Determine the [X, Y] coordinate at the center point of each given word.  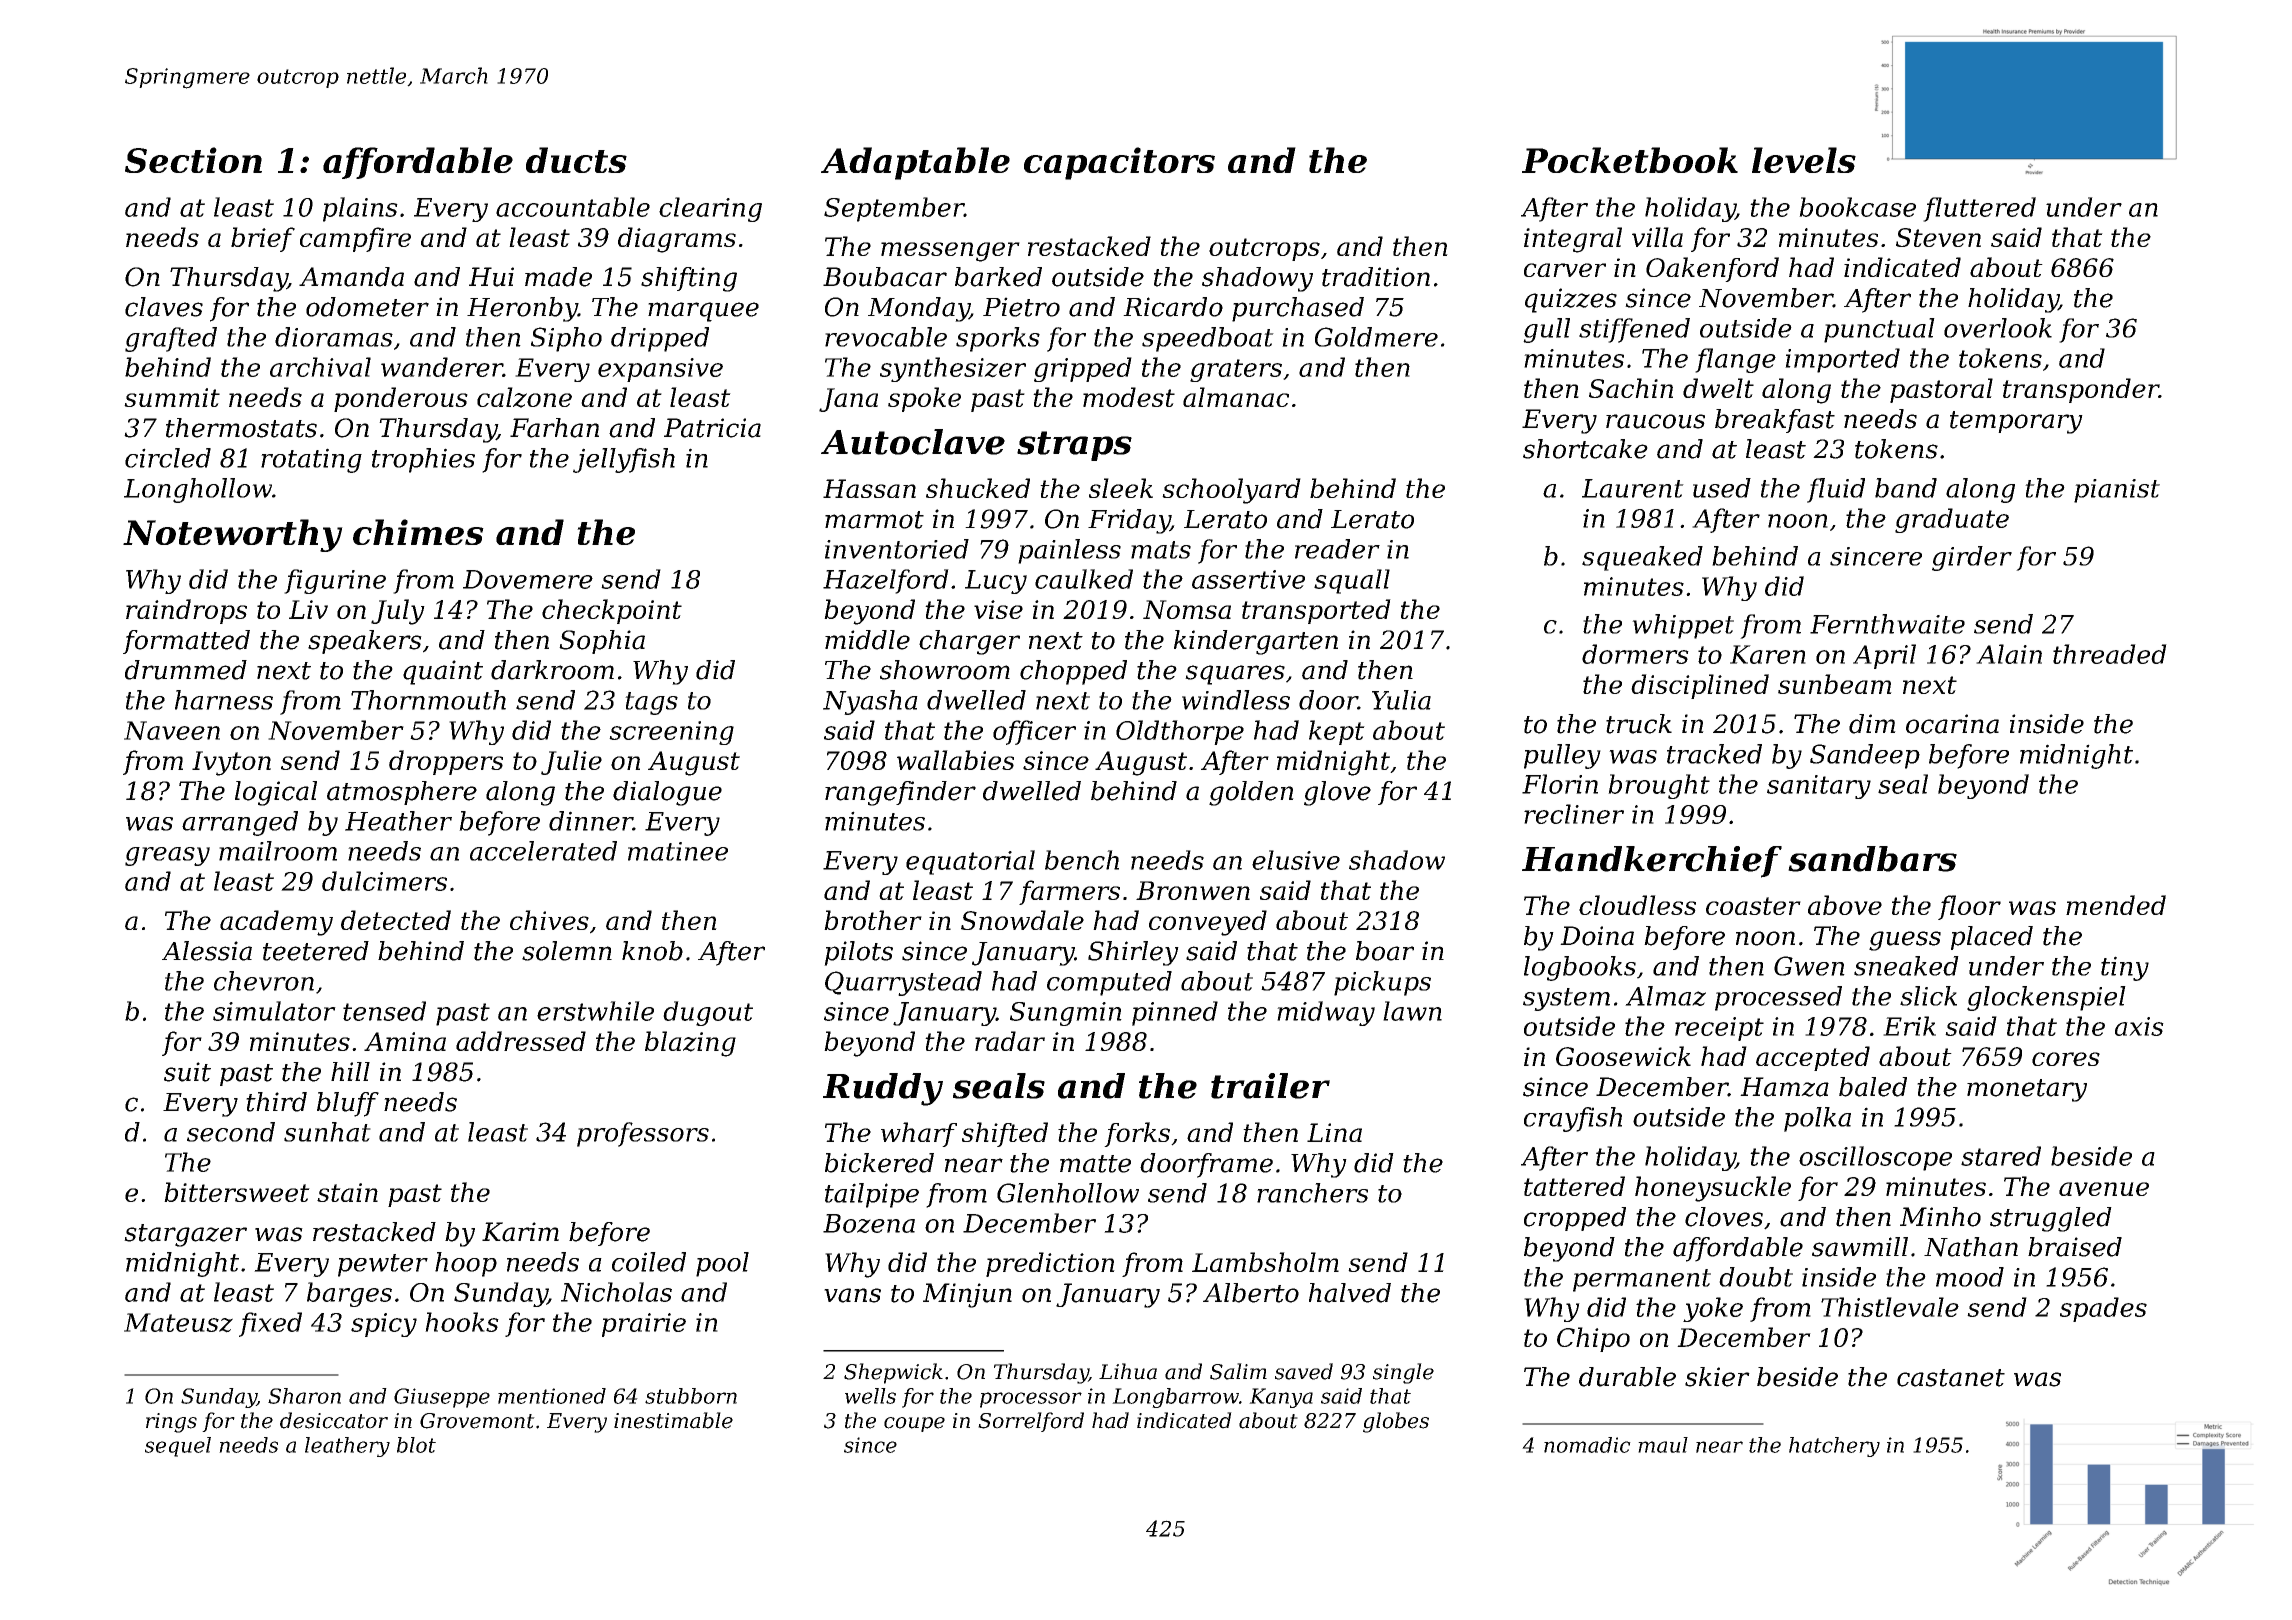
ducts [576, 160]
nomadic [1587, 1445]
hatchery [1834, 1447]
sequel [178, 1447]
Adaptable [915, 163]
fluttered [1979, 209]
